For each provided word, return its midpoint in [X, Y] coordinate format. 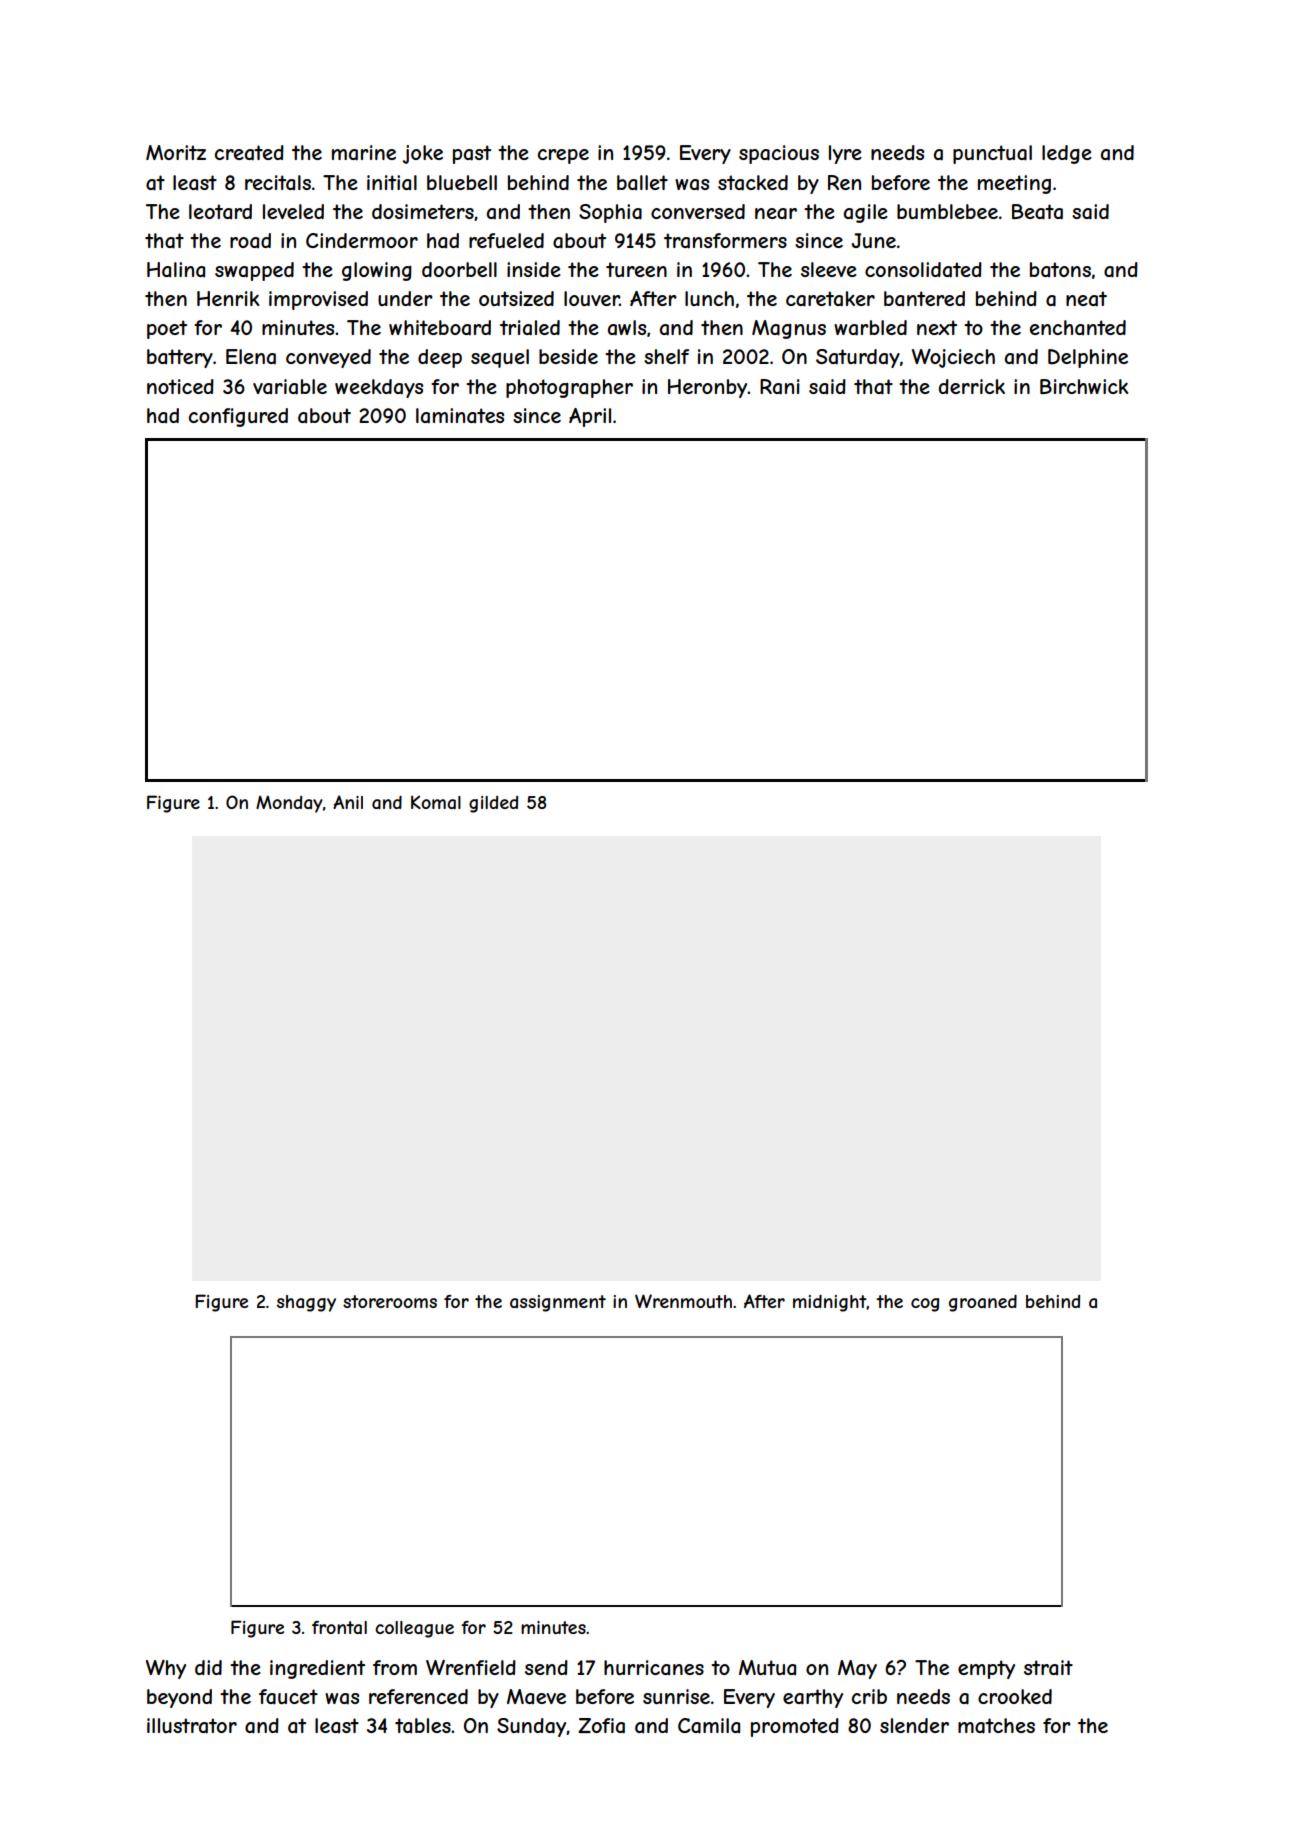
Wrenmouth [683, 1301]
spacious [779, 154]
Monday [289, 804]
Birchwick [1084, 386]
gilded [493, 804]
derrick [972, 386]
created [249, 153]
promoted [795, 1727]
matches [996, 1726]
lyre [845, 154]
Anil [348, 802]
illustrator [192, 1726]
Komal [436, 802]
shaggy [306, 1303]
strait [1048, 1667]
